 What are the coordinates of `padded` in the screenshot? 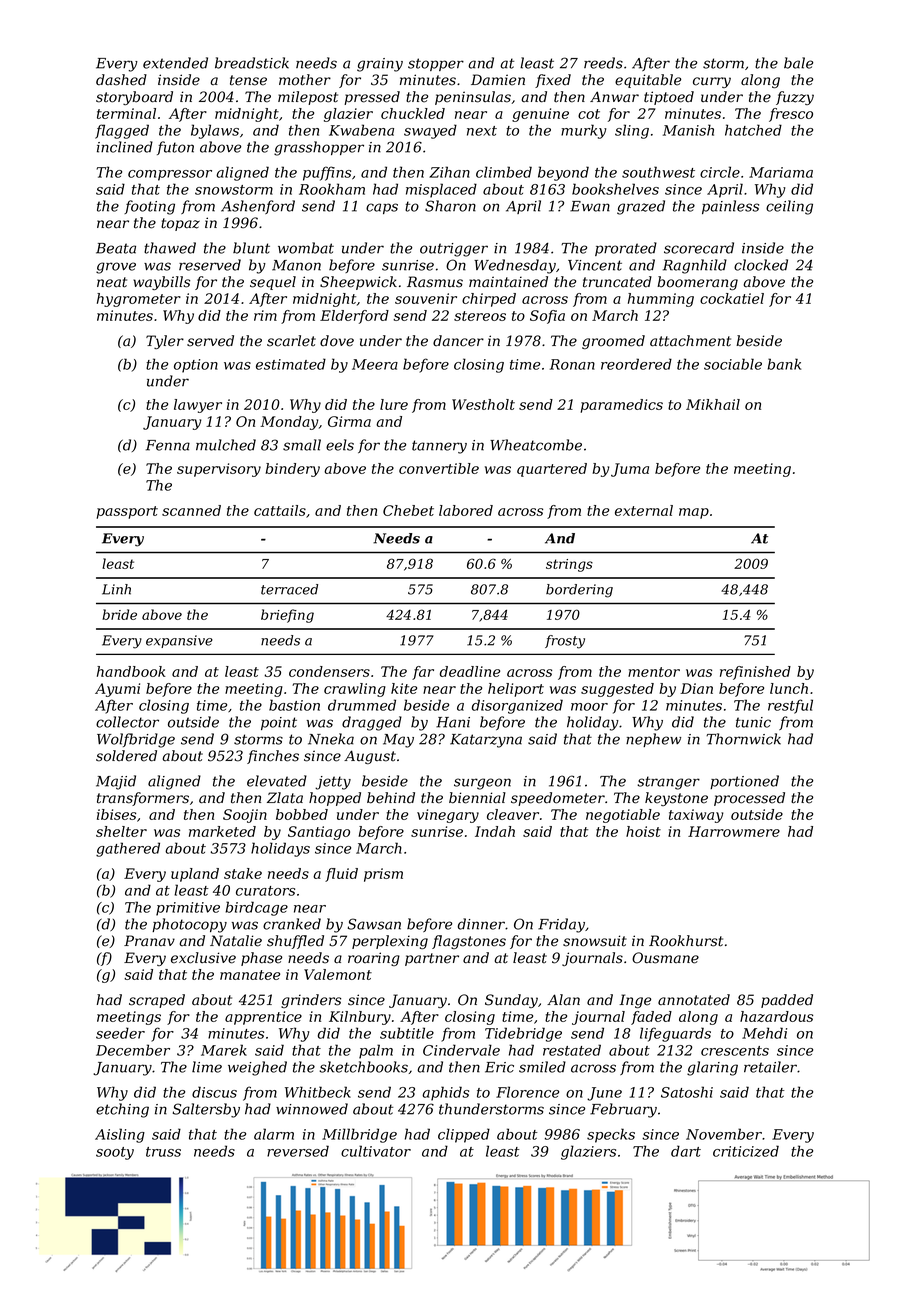 It's located at (787, 1001).
